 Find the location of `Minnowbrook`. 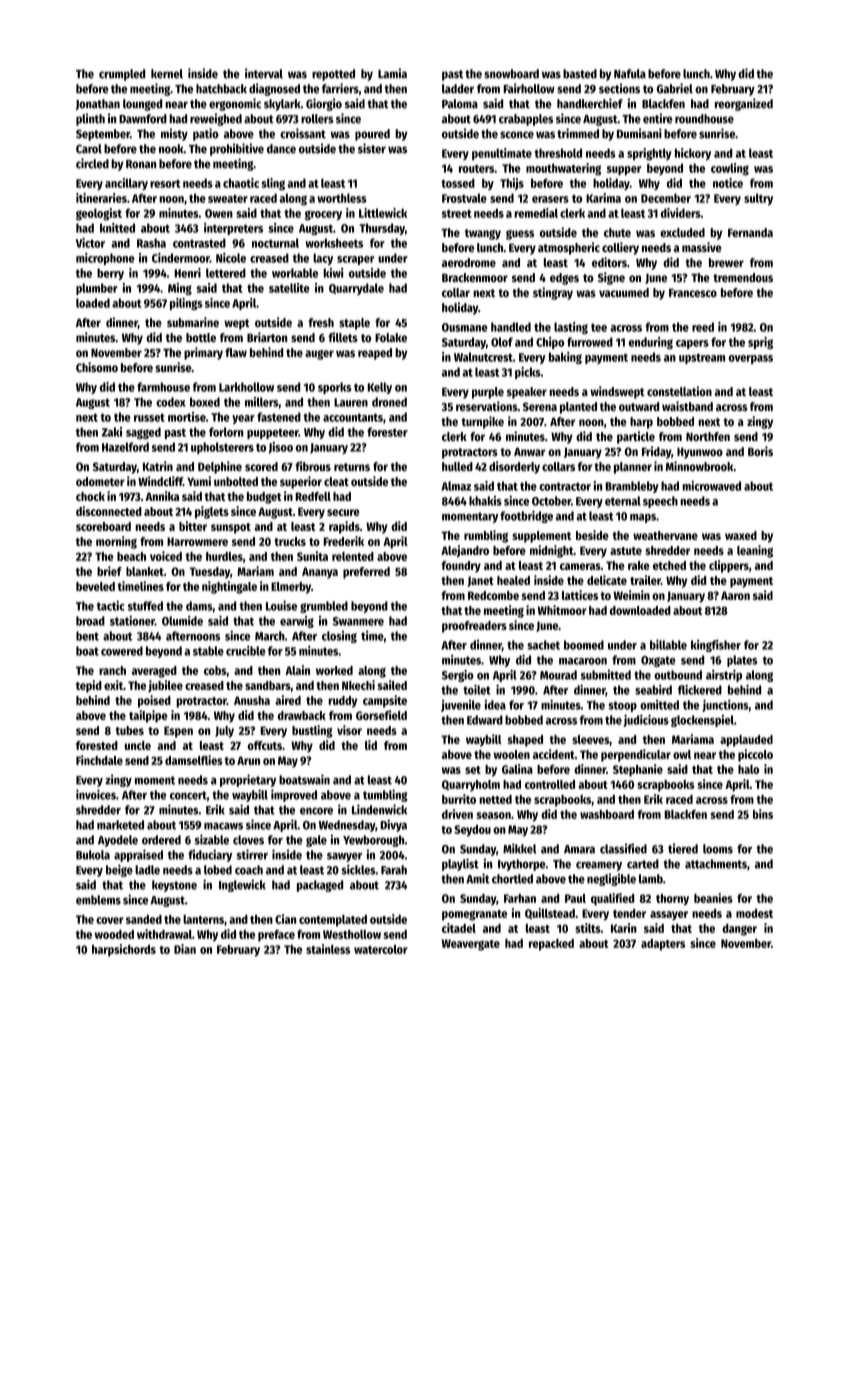

Minnowbrook is located at coordinates (699, 466).
